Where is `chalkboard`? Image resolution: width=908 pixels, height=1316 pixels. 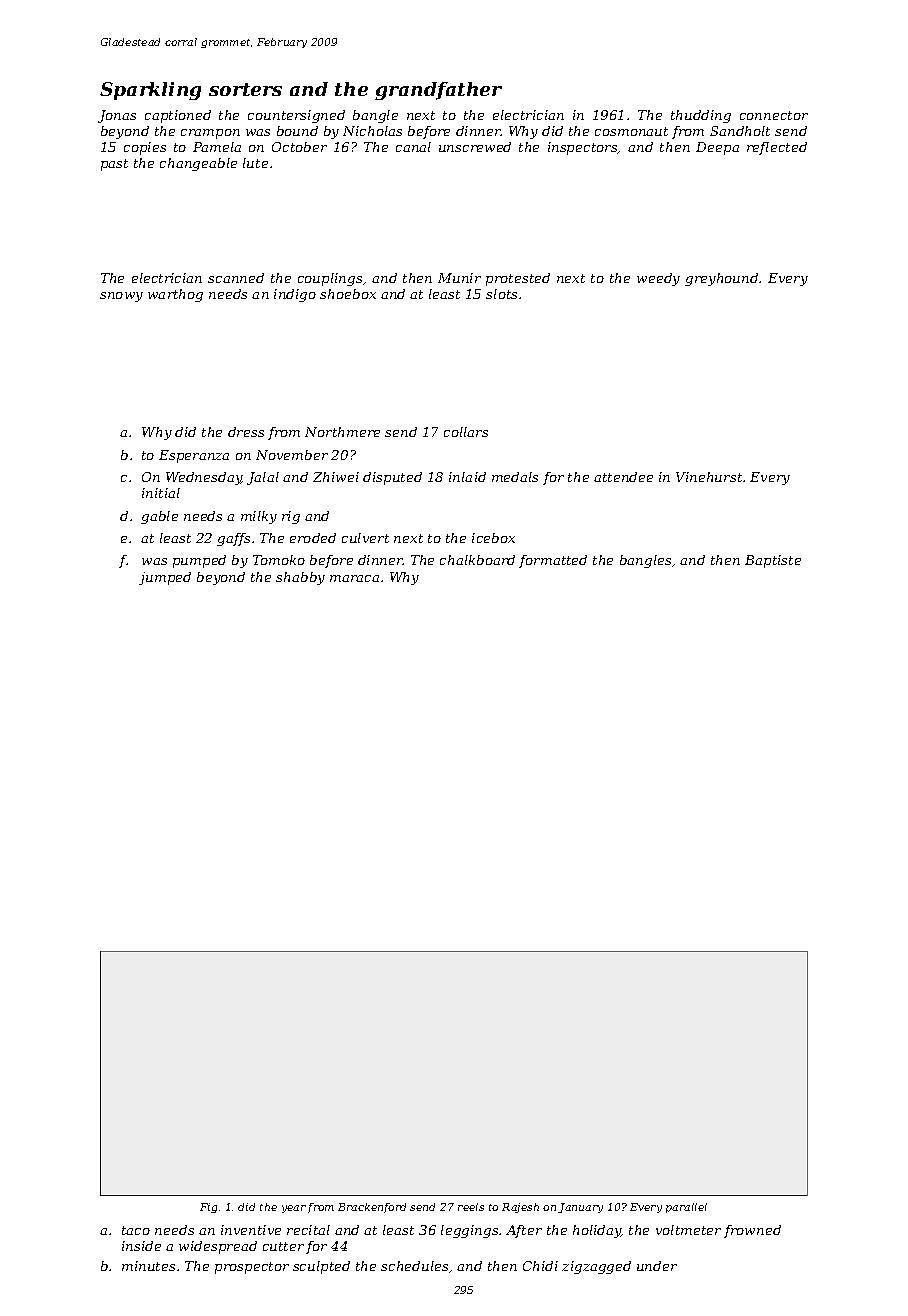 chalkboard is located at coordinates (477, 560).
